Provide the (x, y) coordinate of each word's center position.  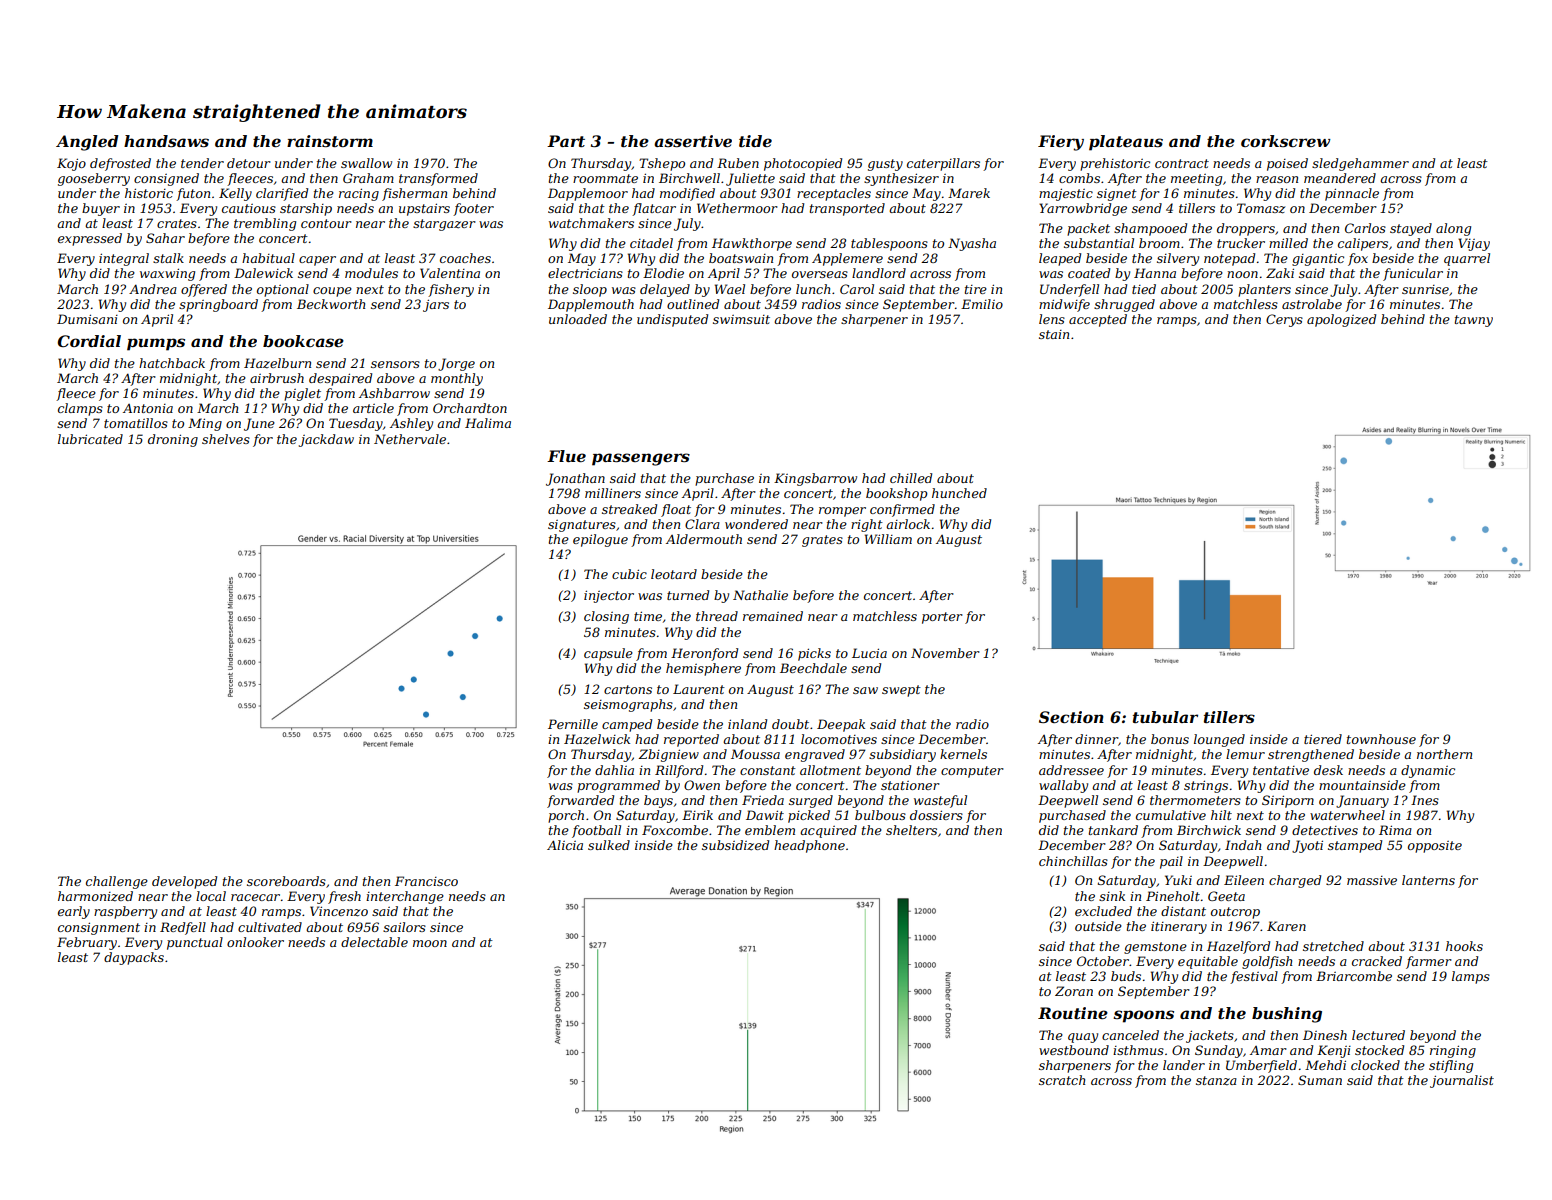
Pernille (573, 724)
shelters (911, 830)
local (211, 896)
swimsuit (741, 319)
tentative (1281, 770)
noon (1242, 274)
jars (436, 305)
